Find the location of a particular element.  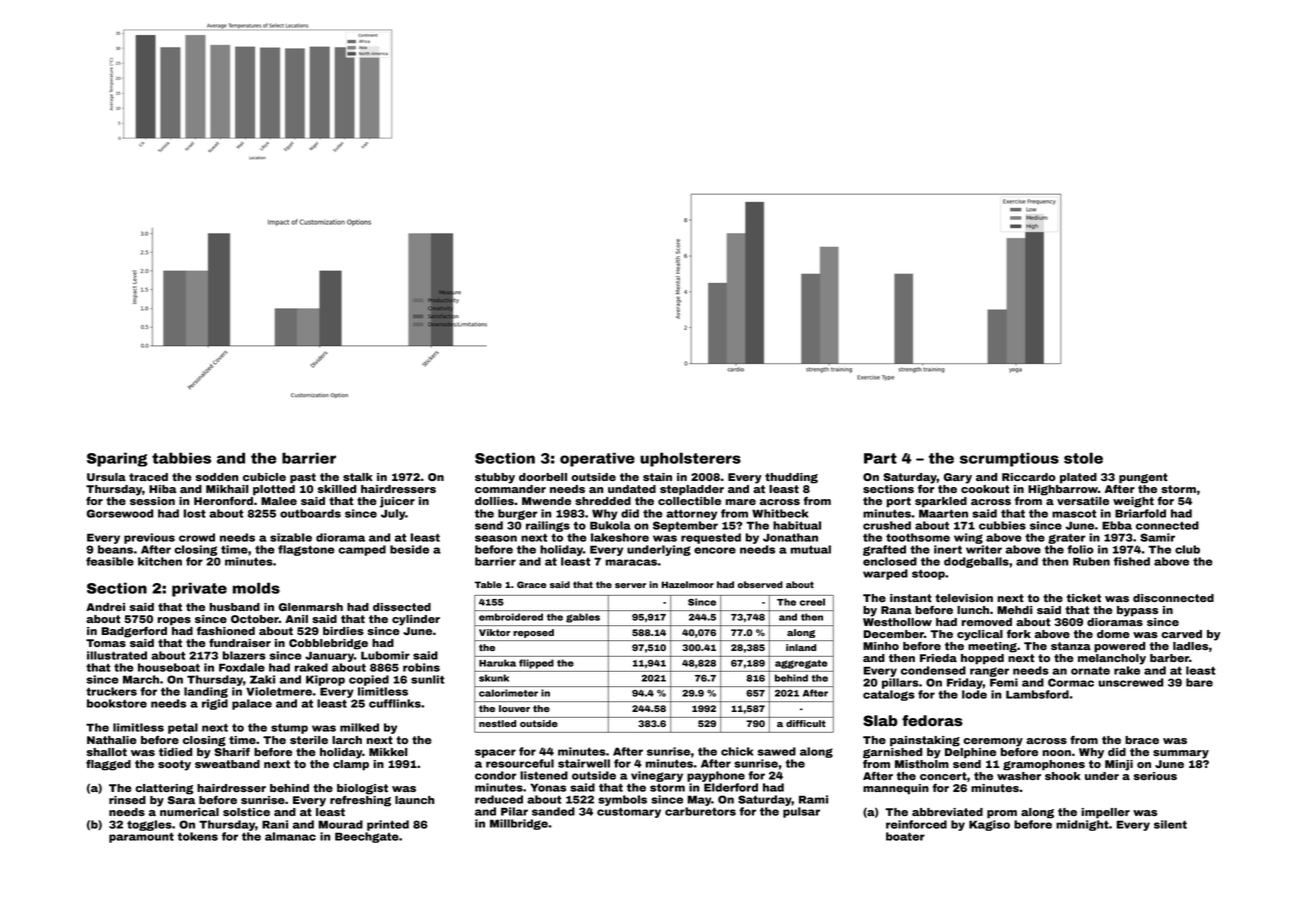

Millbridge is located at coordinates (519, 824).
